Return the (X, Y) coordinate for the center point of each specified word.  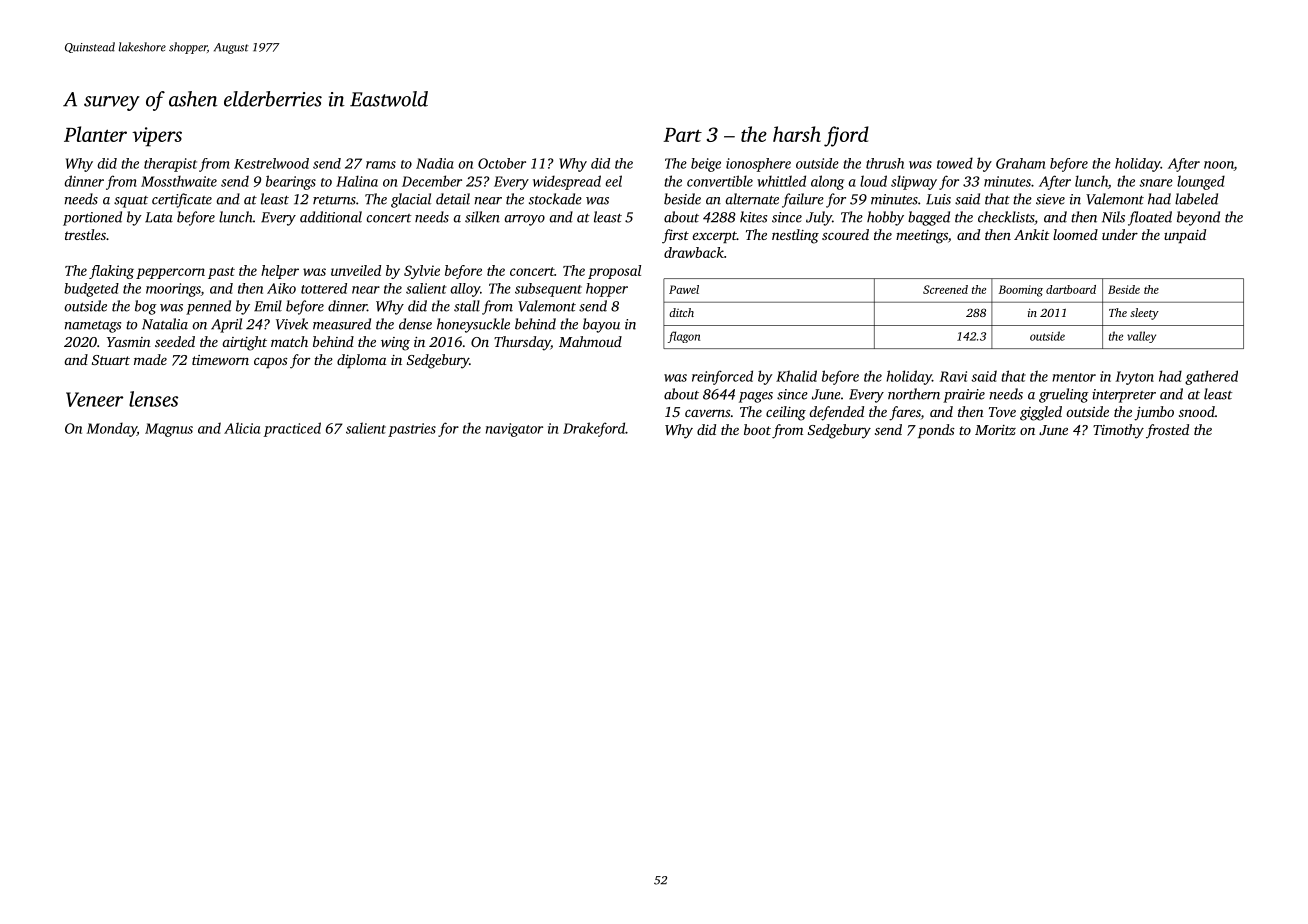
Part (682, 135)
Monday (112, 429)
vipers (157, 137)
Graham (1020, 163)
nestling (795, 236)
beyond (1198, 218)
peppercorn (170, 273)
